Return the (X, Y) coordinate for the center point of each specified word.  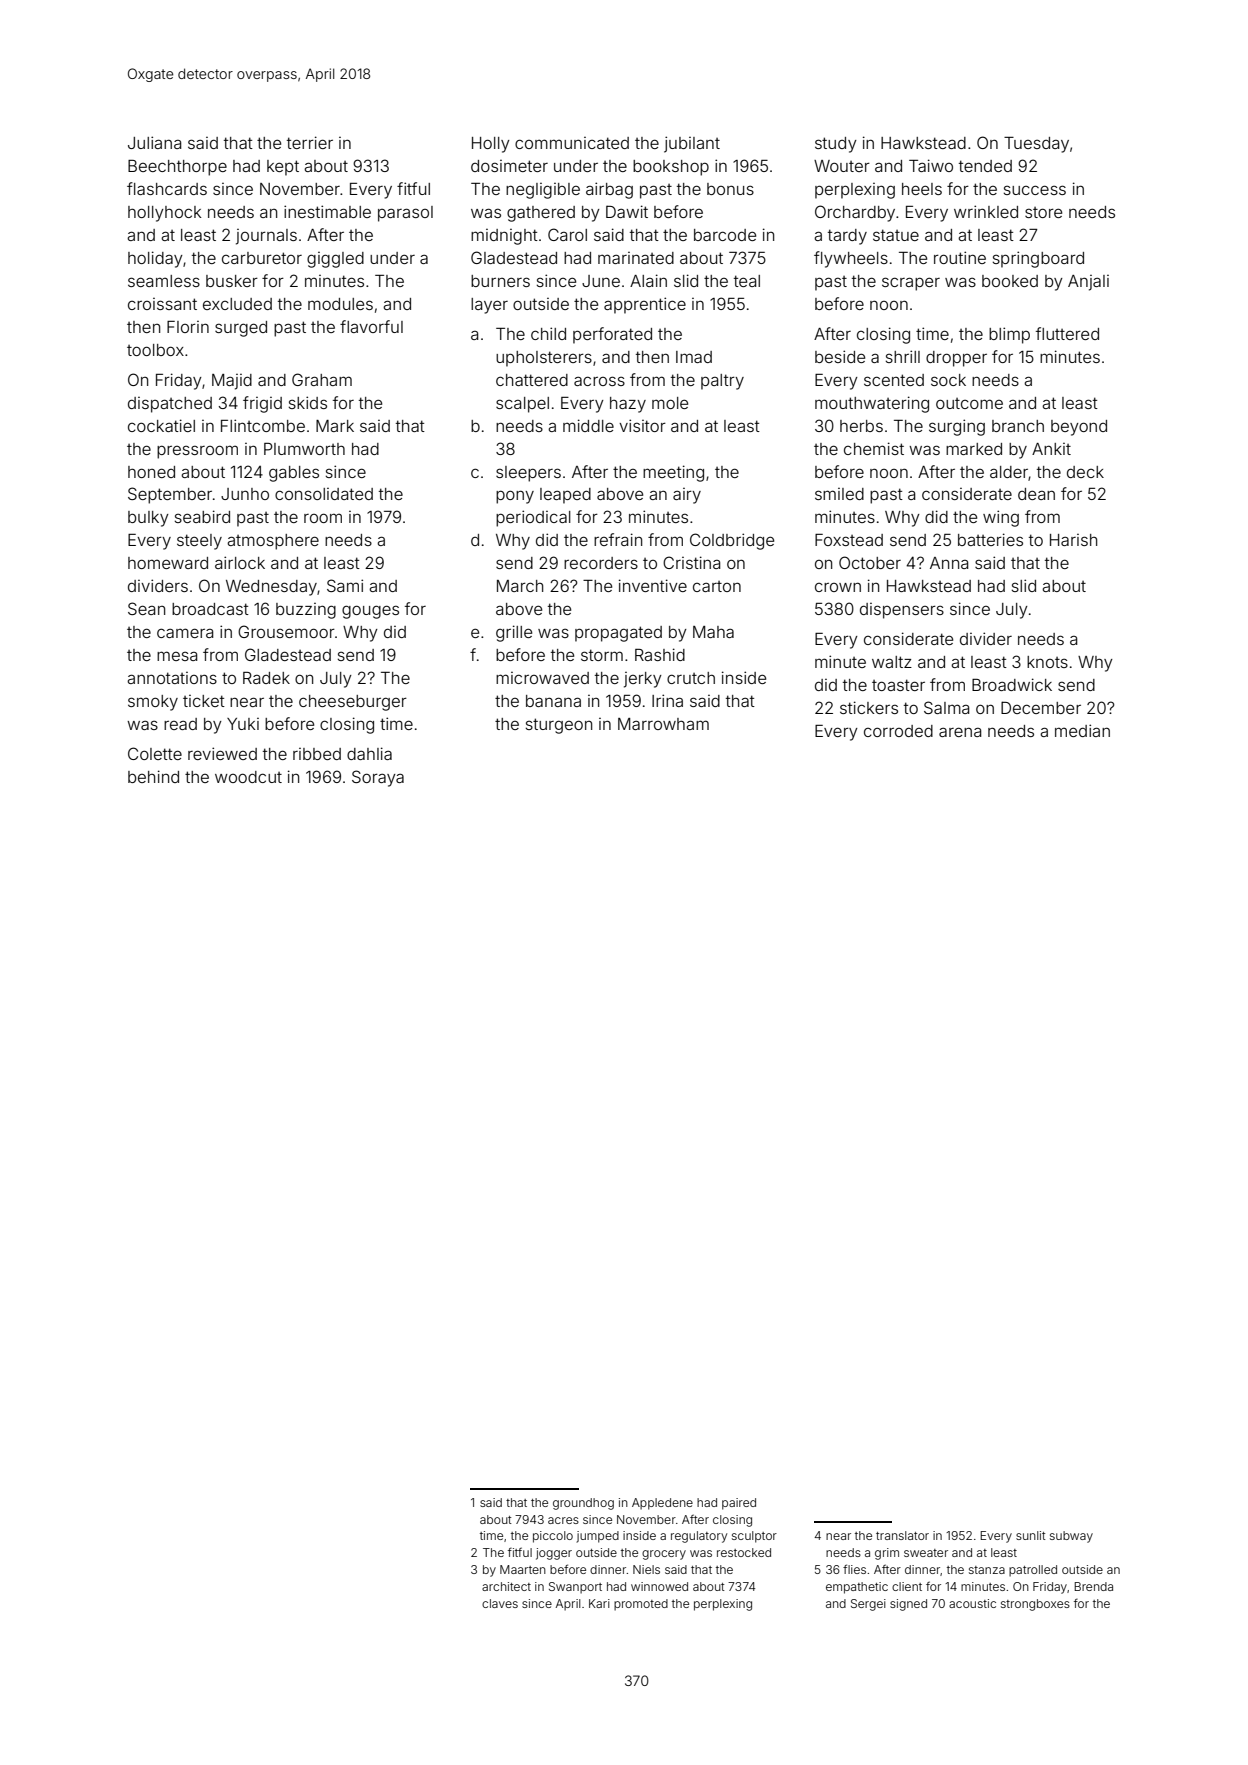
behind (153, 776)
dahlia (369, 753)
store (1043, 212)
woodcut (248, 777)
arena (960, 732)
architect (506, 1586)
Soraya (378, 778)
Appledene (662, 1504)
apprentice (645, 305)
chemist (874, 448)
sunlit (1031, 1535)
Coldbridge (732, 541)
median (1082, 730)
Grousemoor (286, 631)
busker (232, 281)
